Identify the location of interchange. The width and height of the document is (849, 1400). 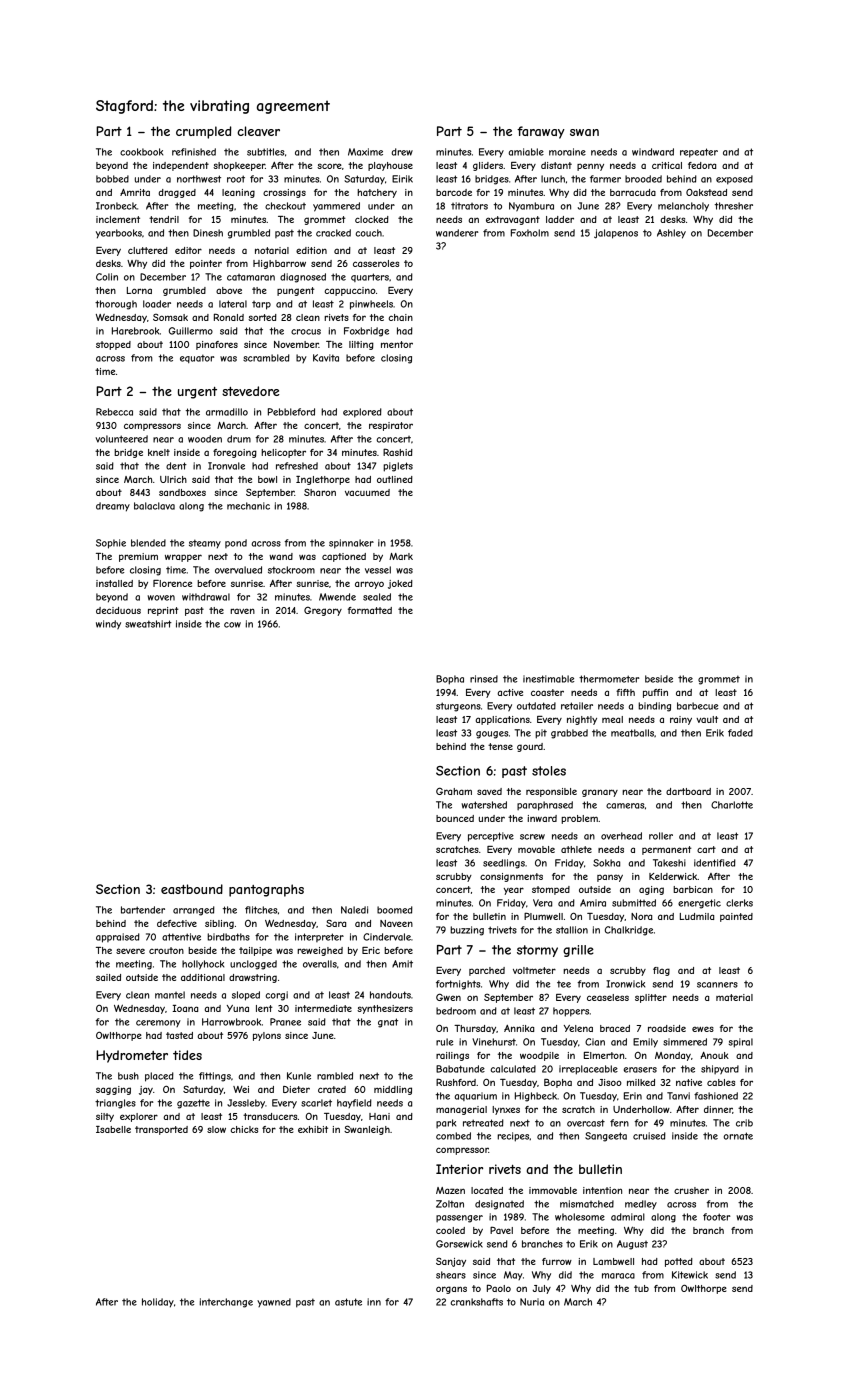
(226, 1303).
